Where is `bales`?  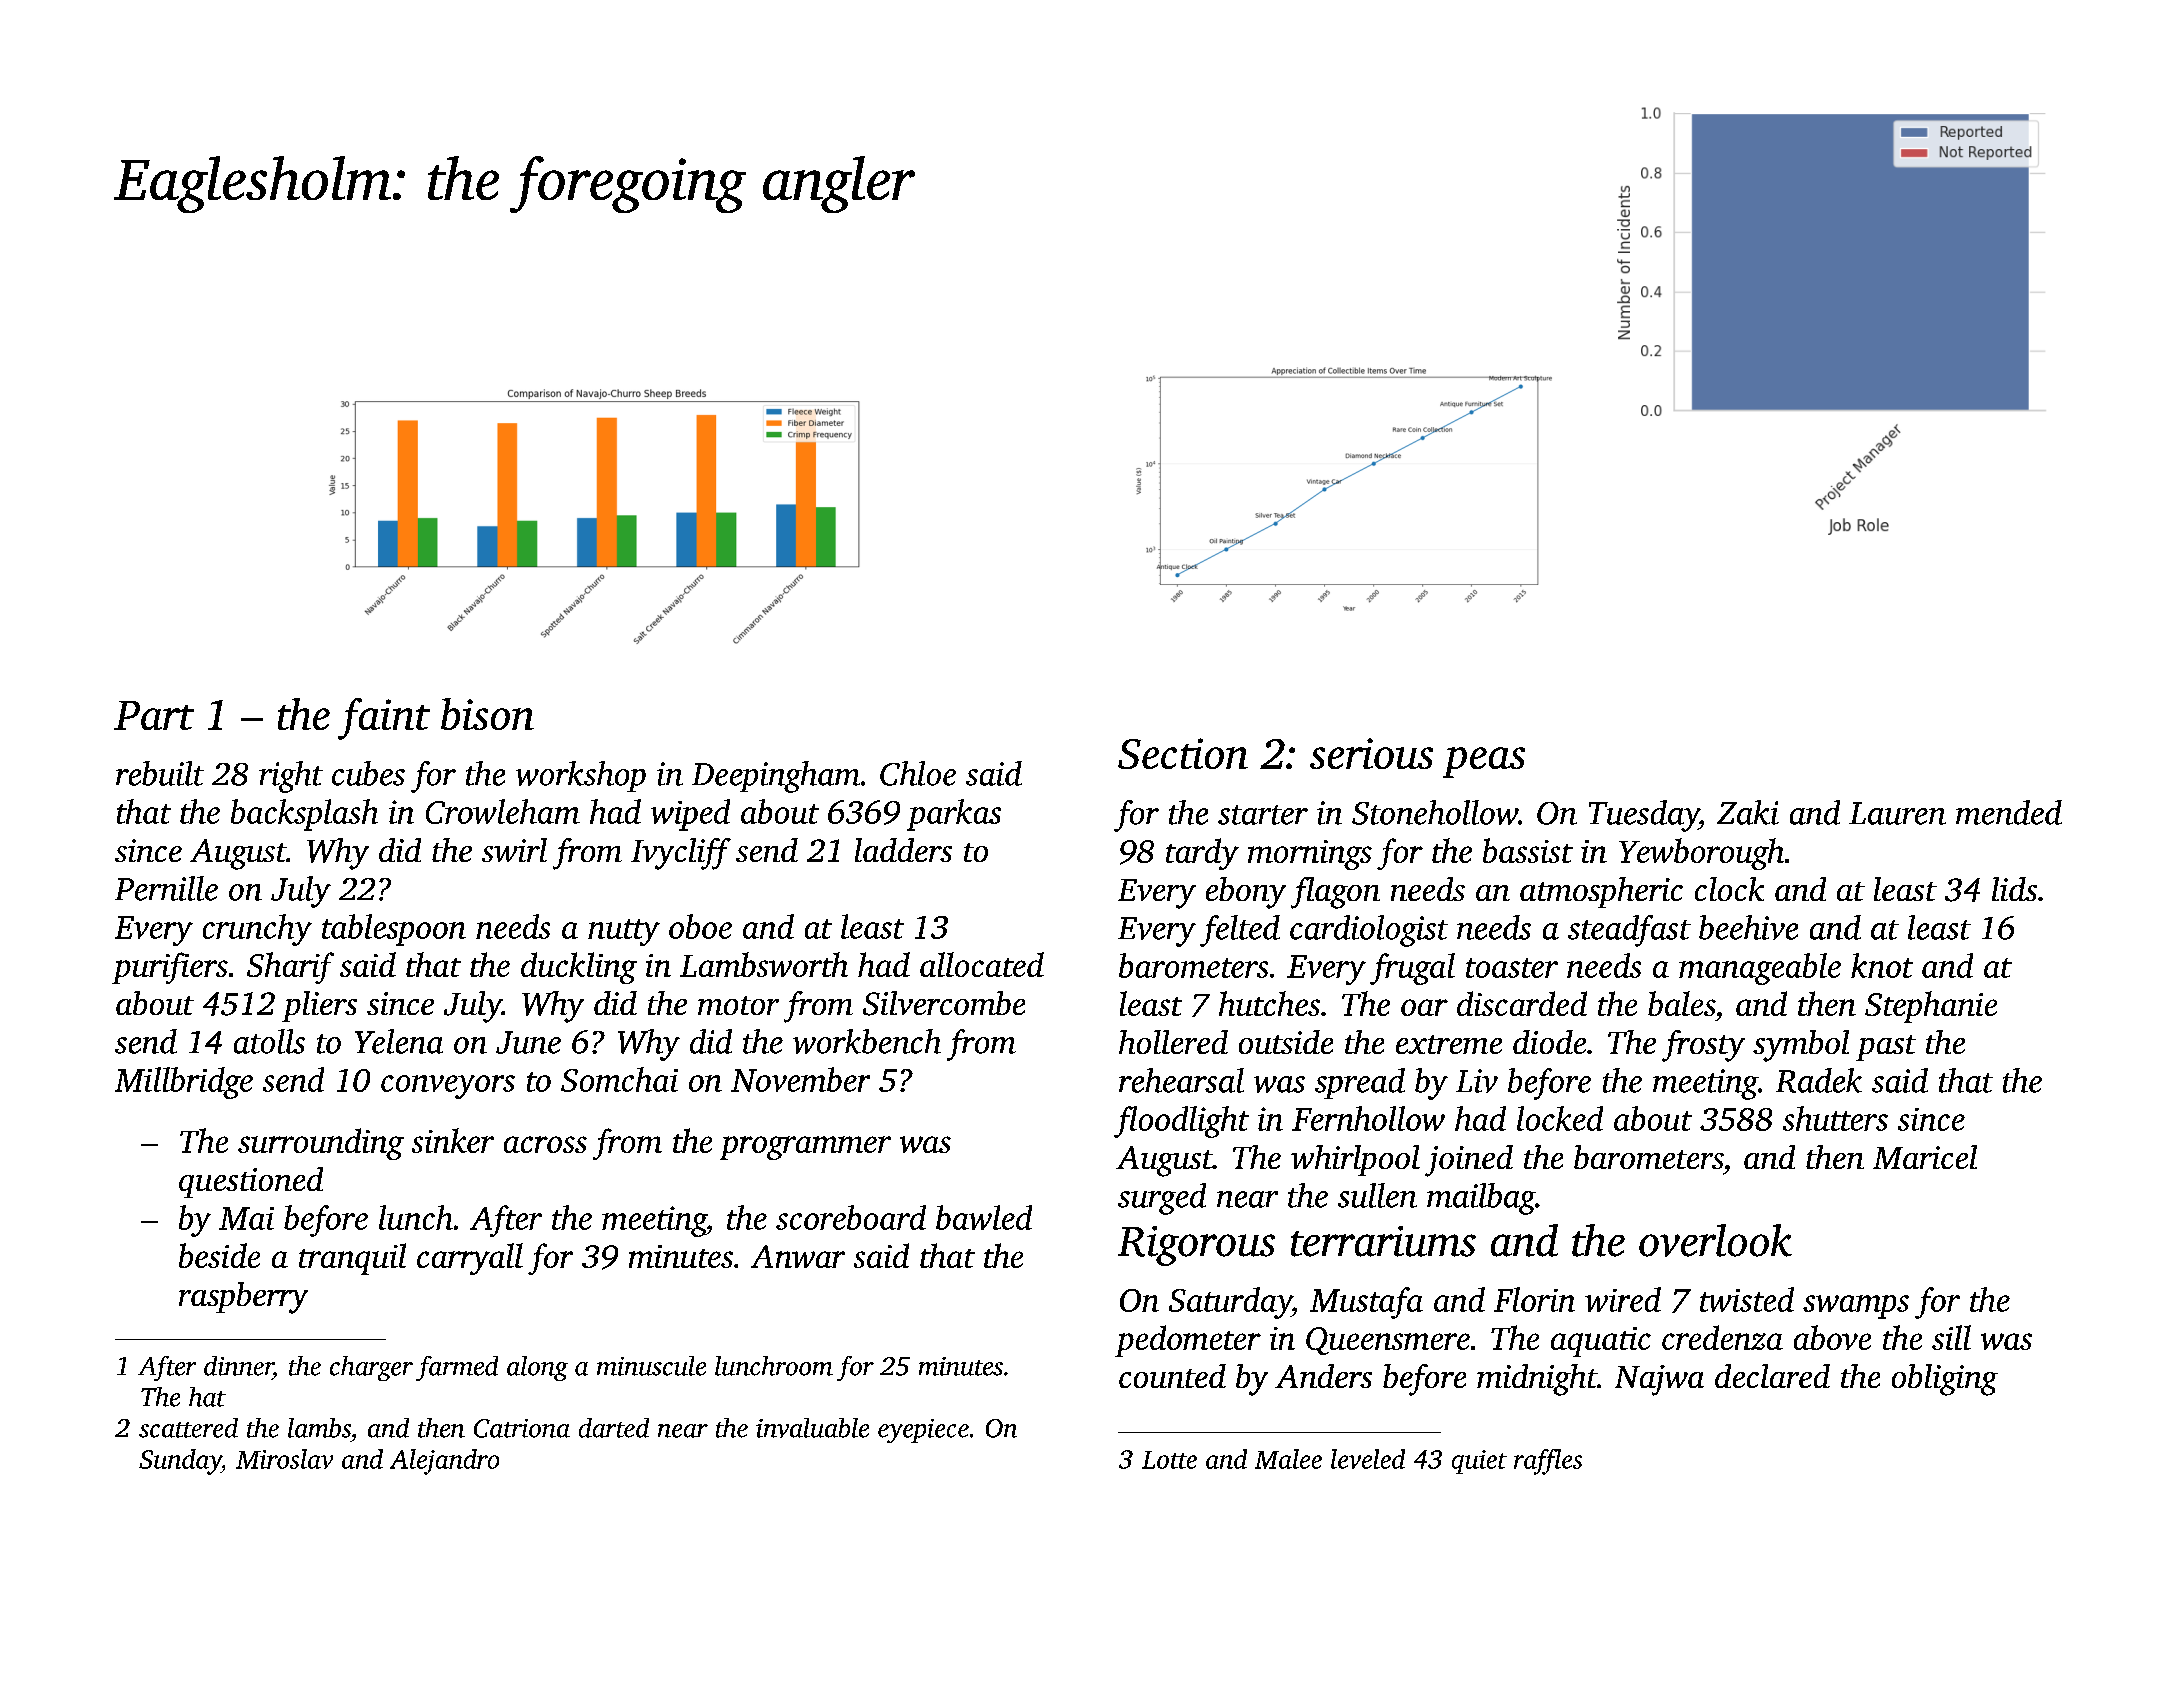
bales is located at coordinates (1681, 1003).
